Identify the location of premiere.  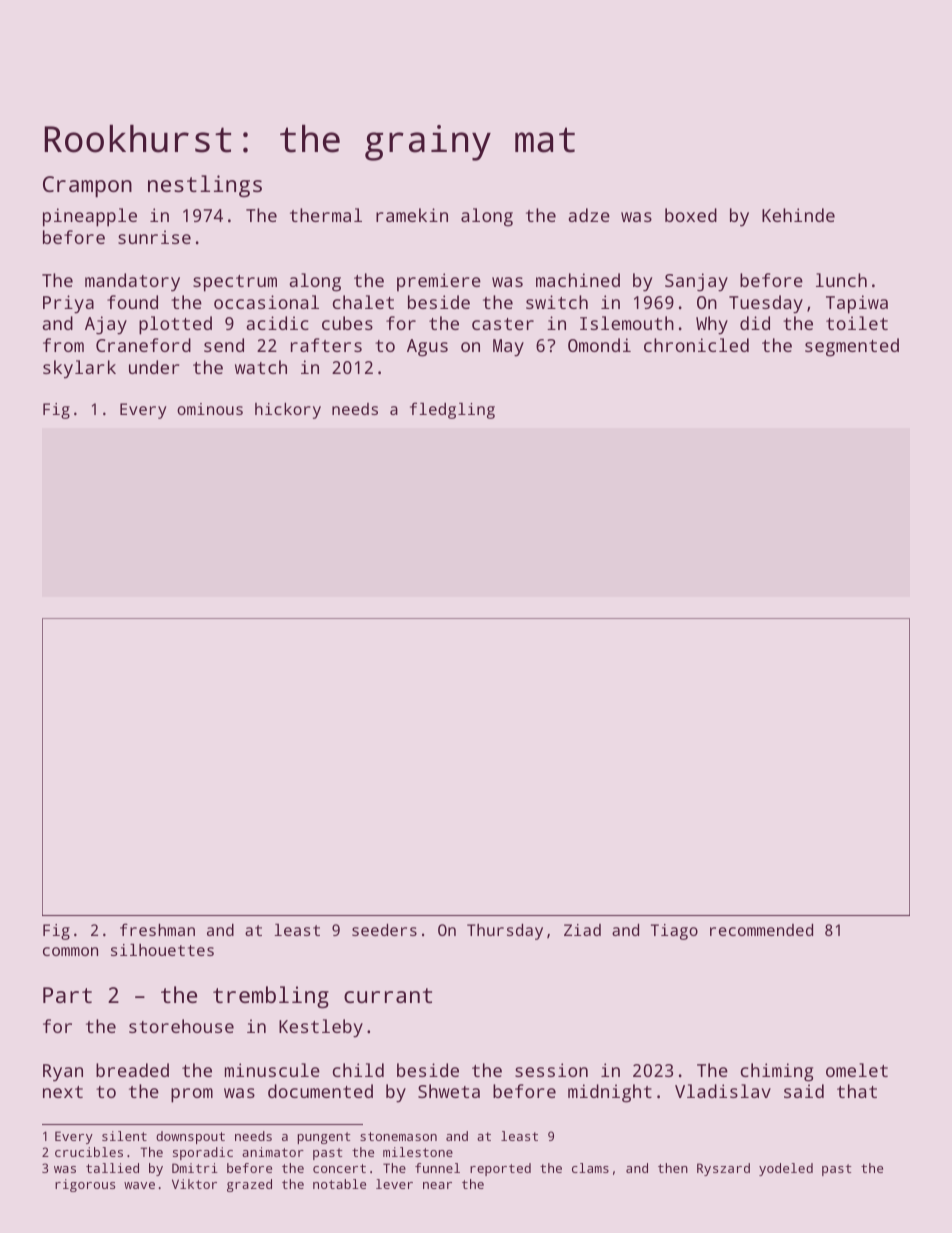
(439, 282).
